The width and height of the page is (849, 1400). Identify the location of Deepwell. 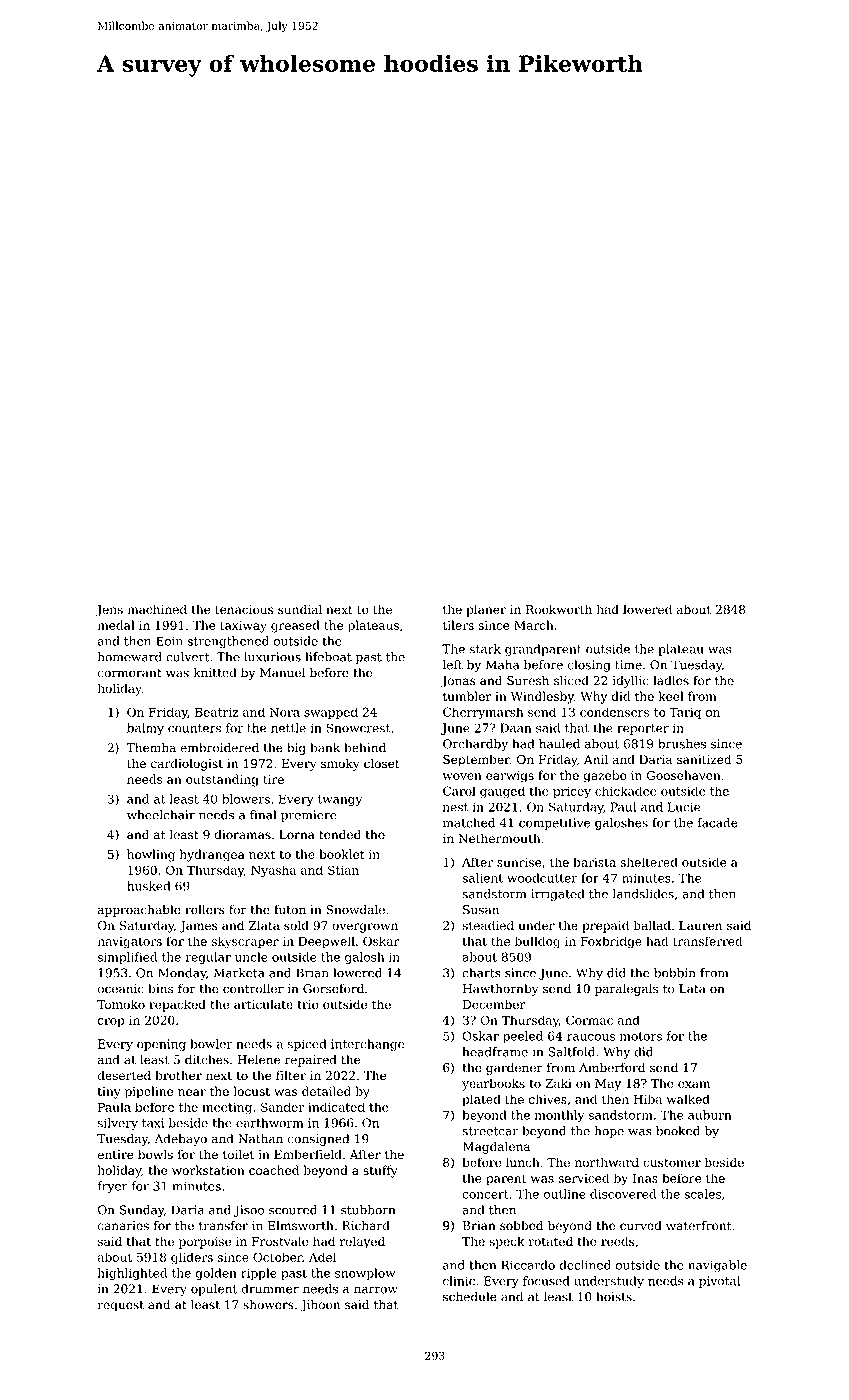
(326, 942).
